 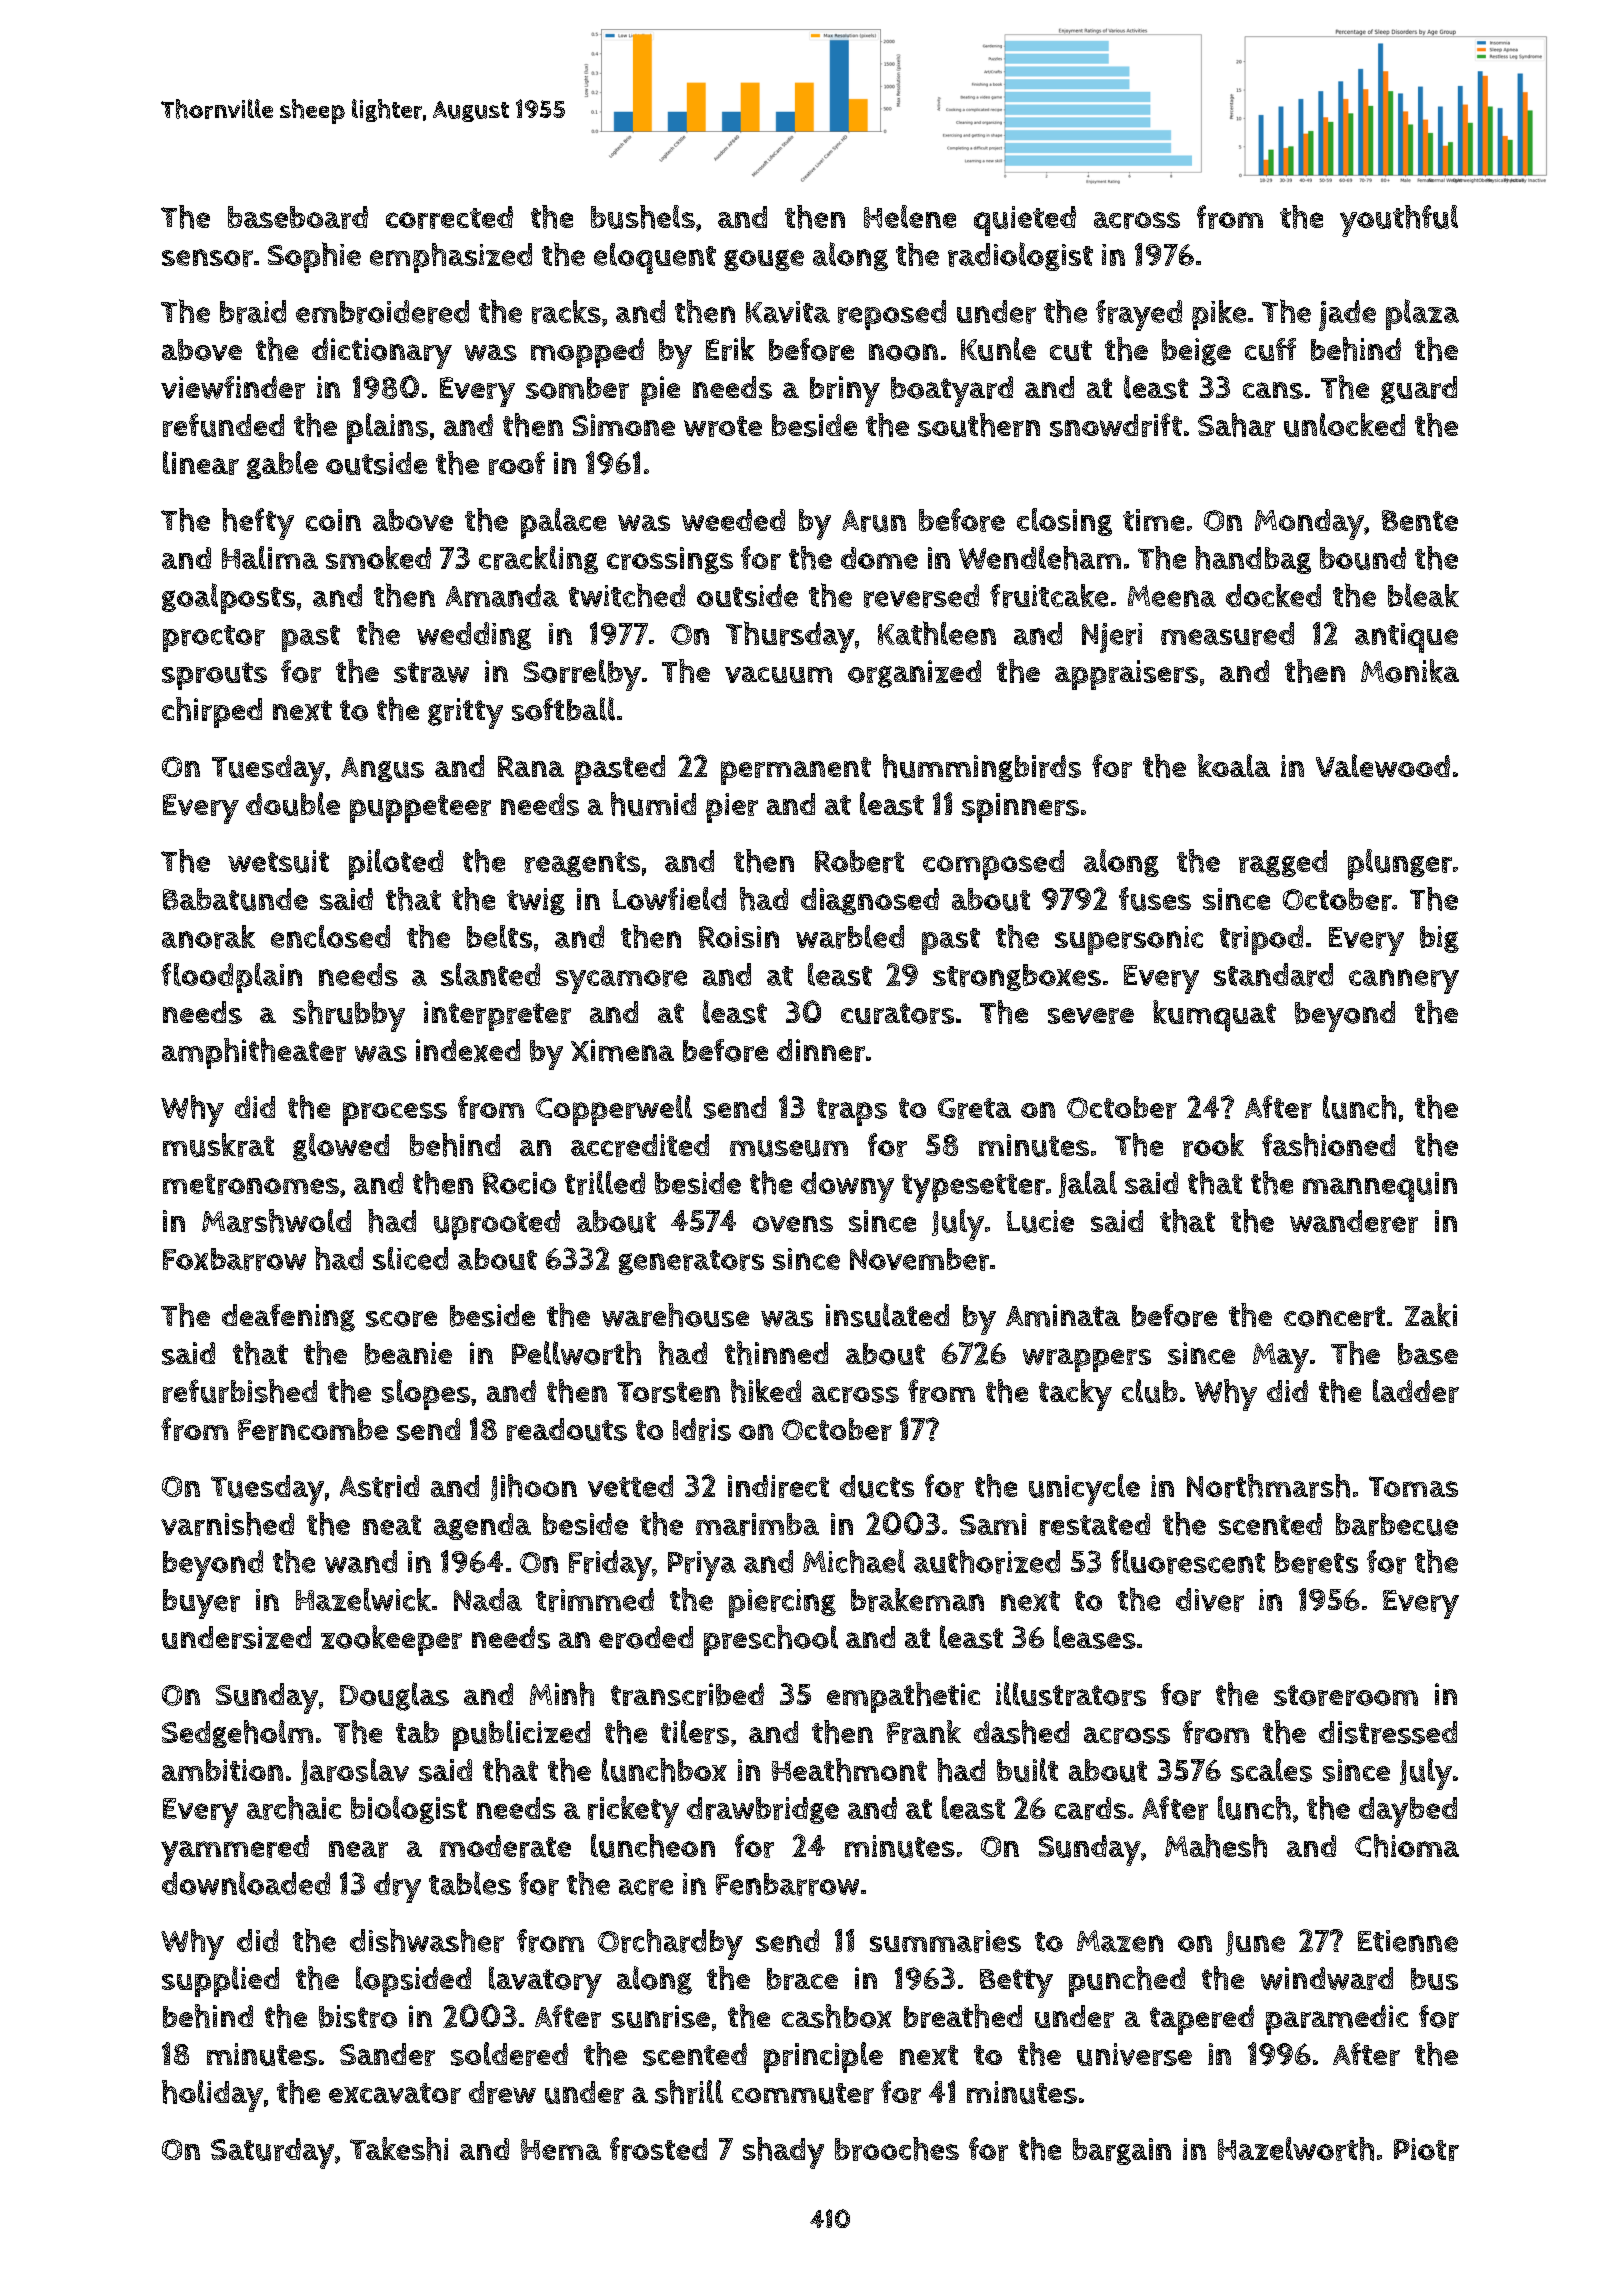 What do you see at coordinates (802, 1979) in the screenshot?
I see `brace` at bounding box center [802, 1979].
